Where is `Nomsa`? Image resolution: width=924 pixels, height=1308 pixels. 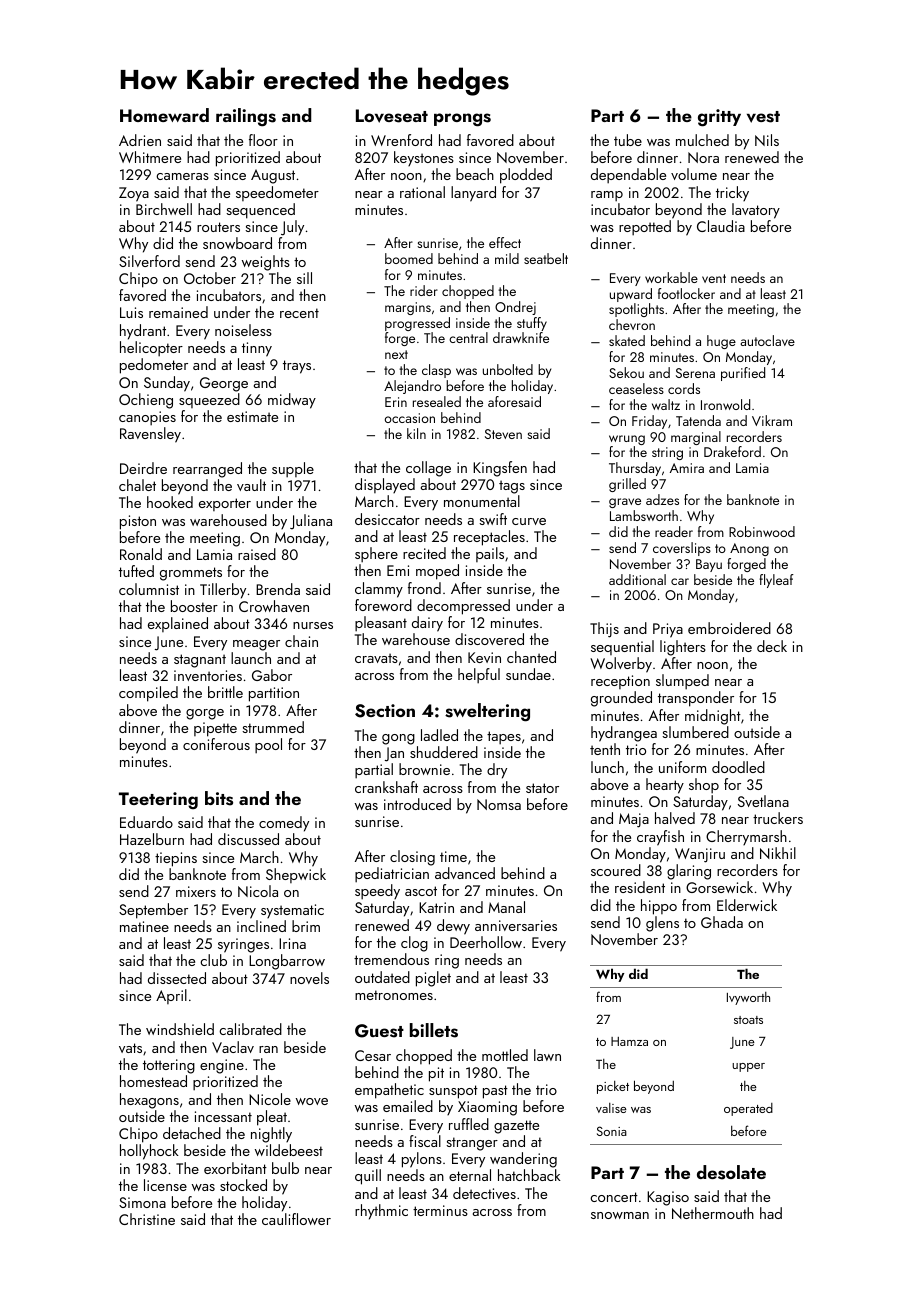
Nomsa is located at coordinates (499, 804).
